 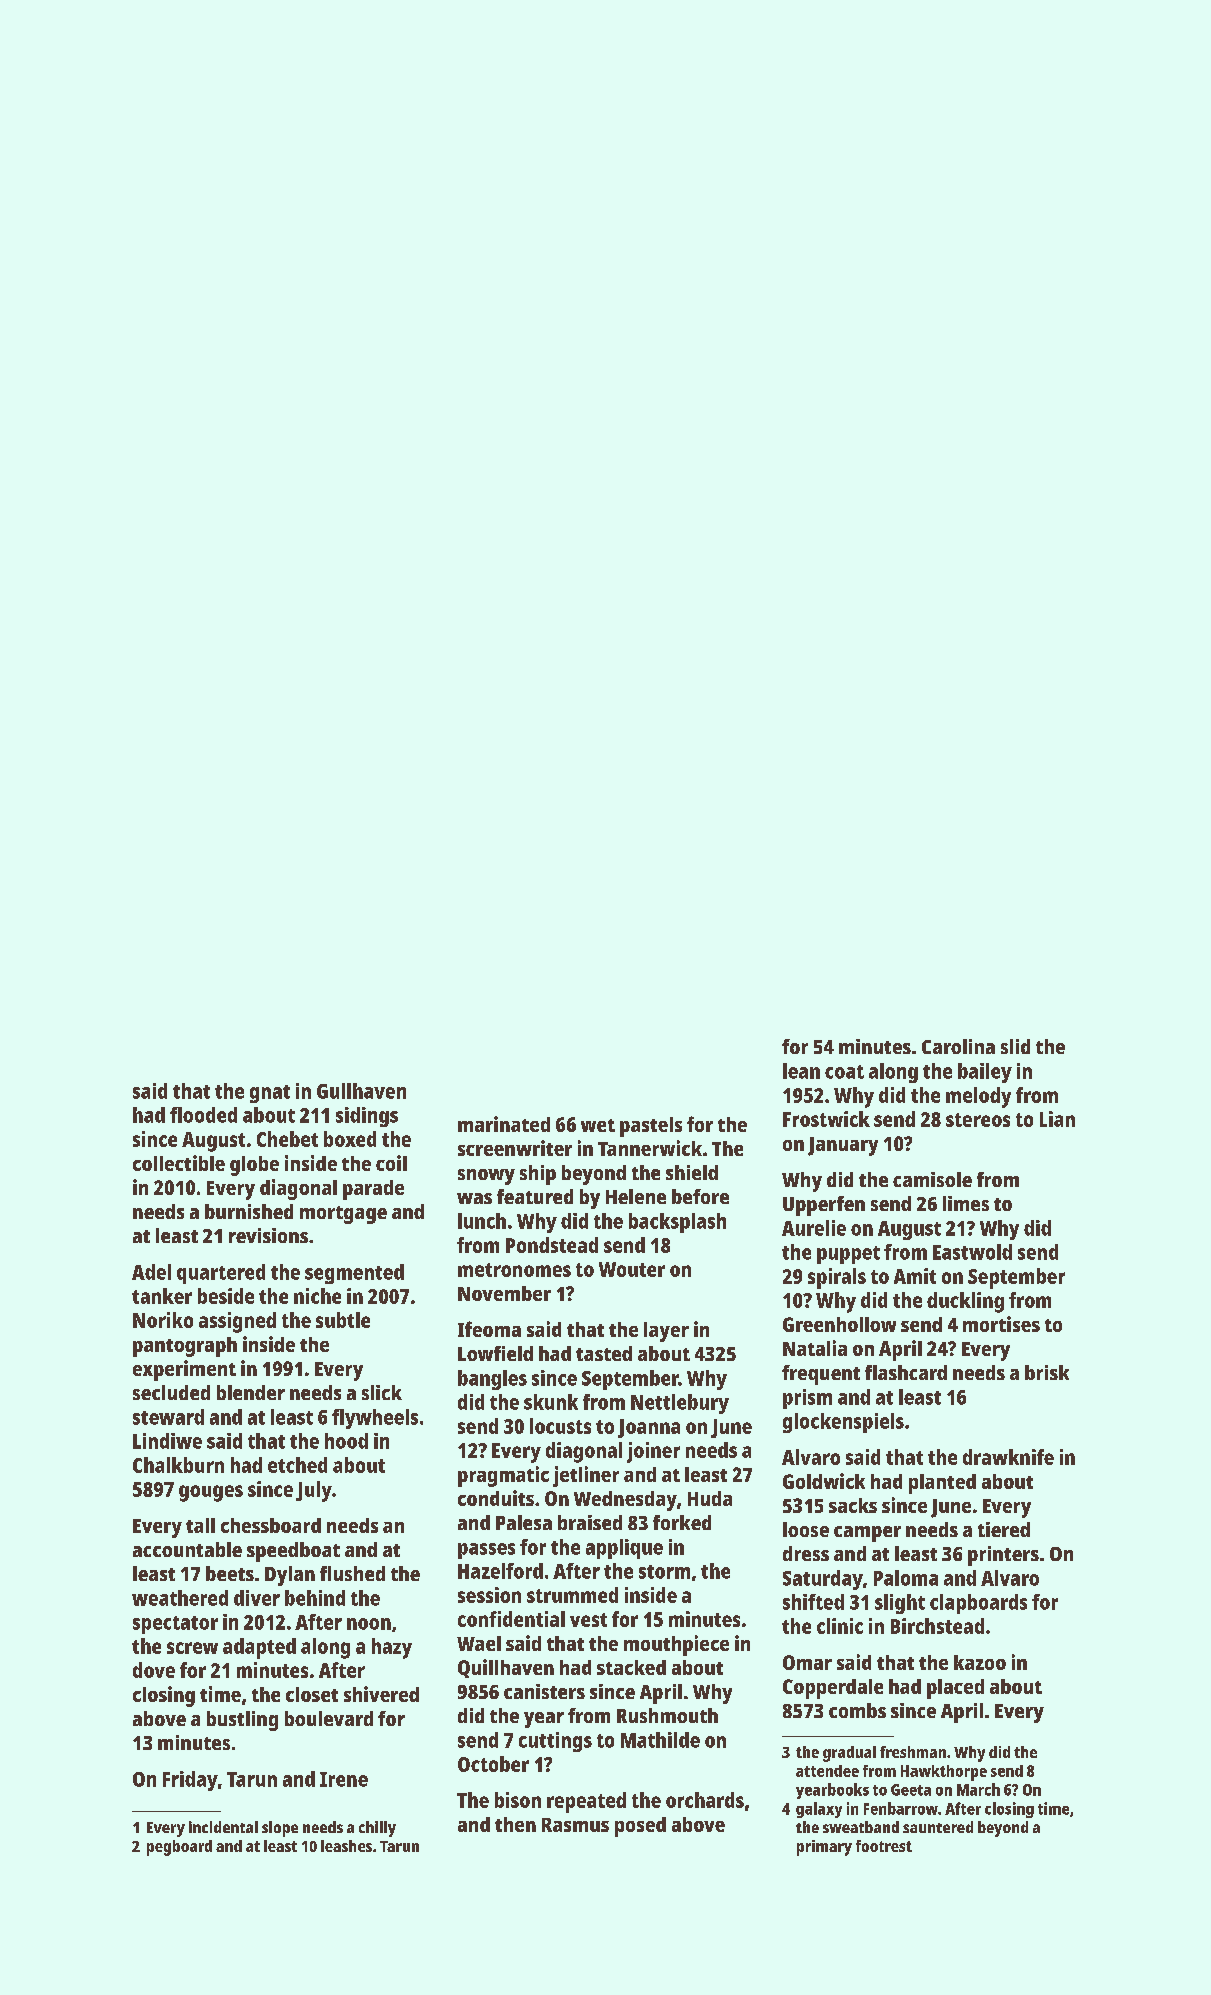 What do you see at coordinates (346, 1846) in the screenshot?
I see `leashes` at bounding box center [346, 1846].
